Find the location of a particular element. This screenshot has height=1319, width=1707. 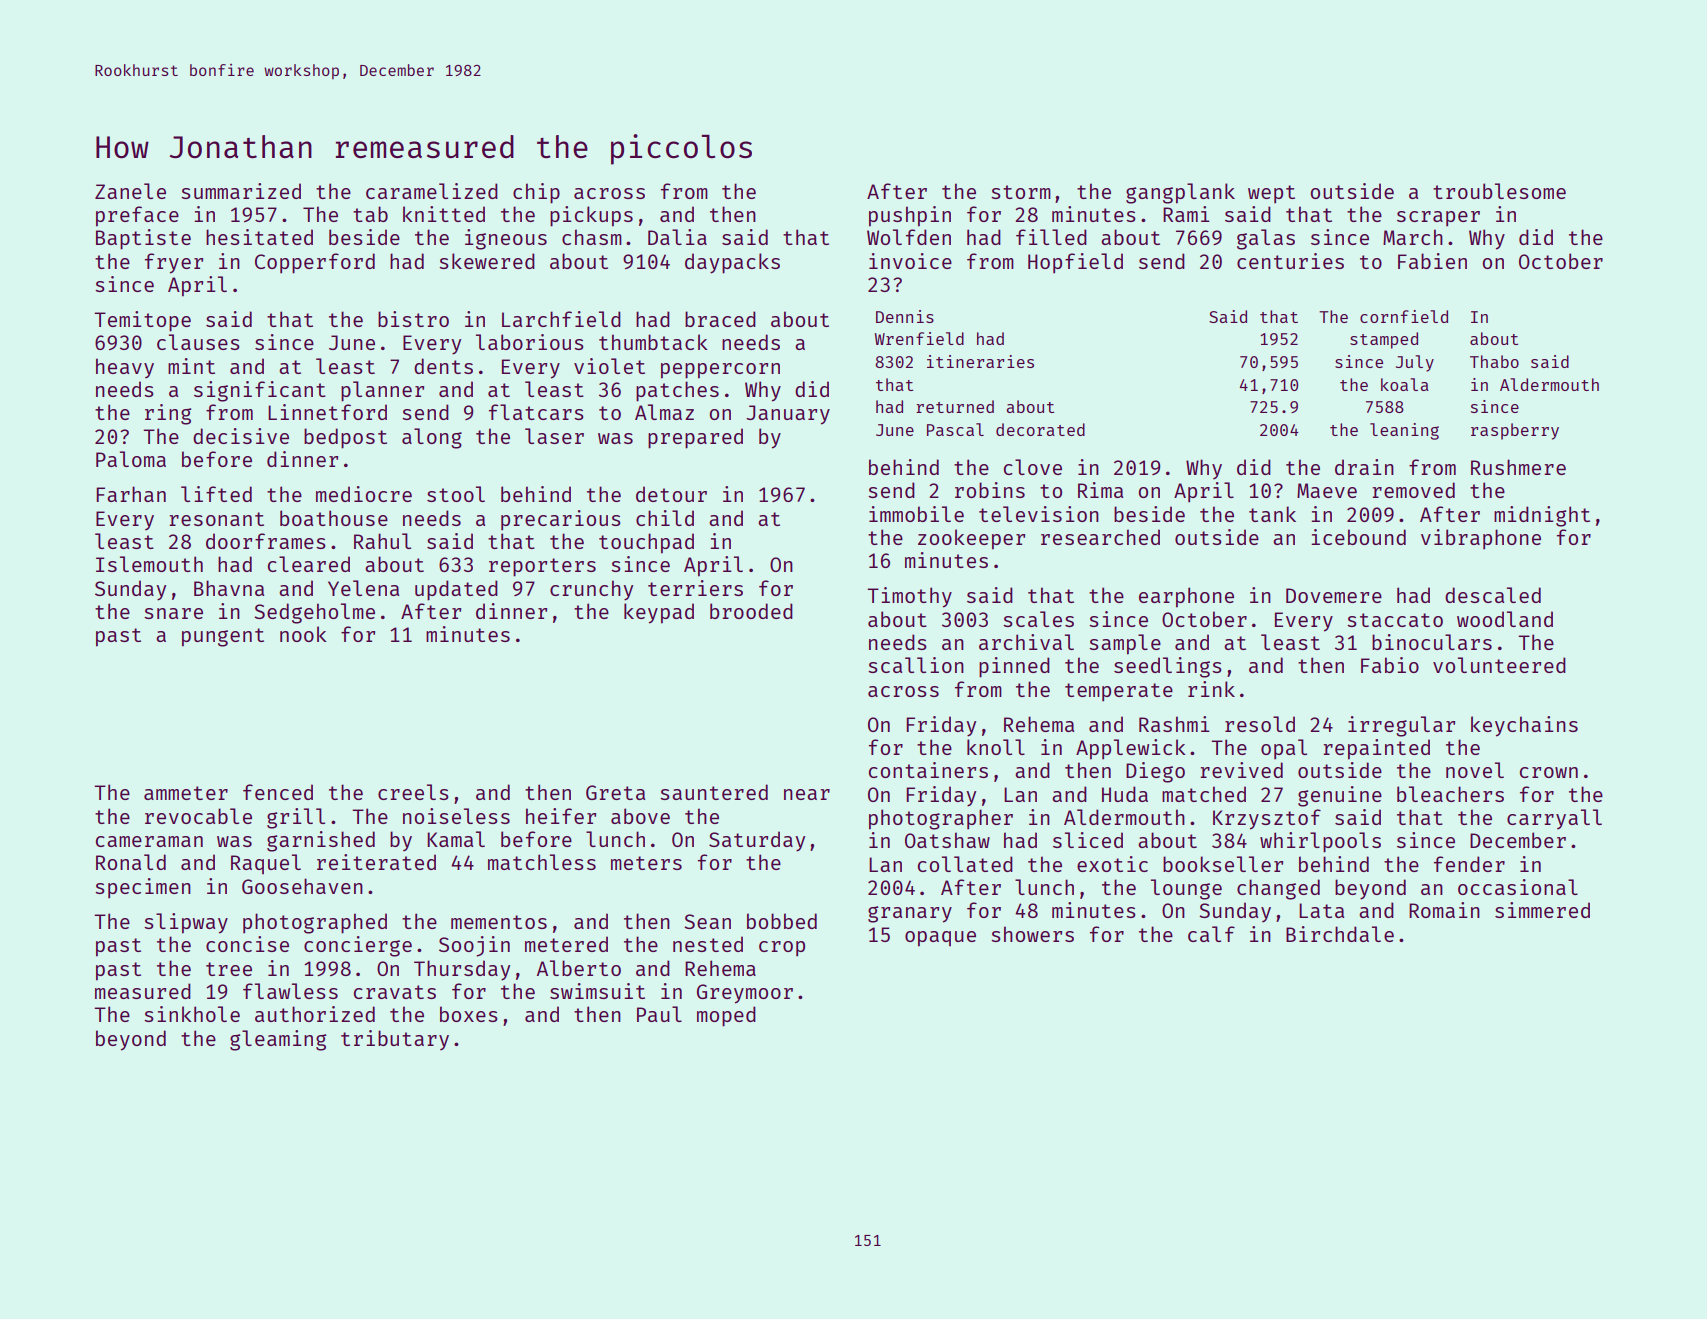

pungent is located at coordinates (223, 637).
